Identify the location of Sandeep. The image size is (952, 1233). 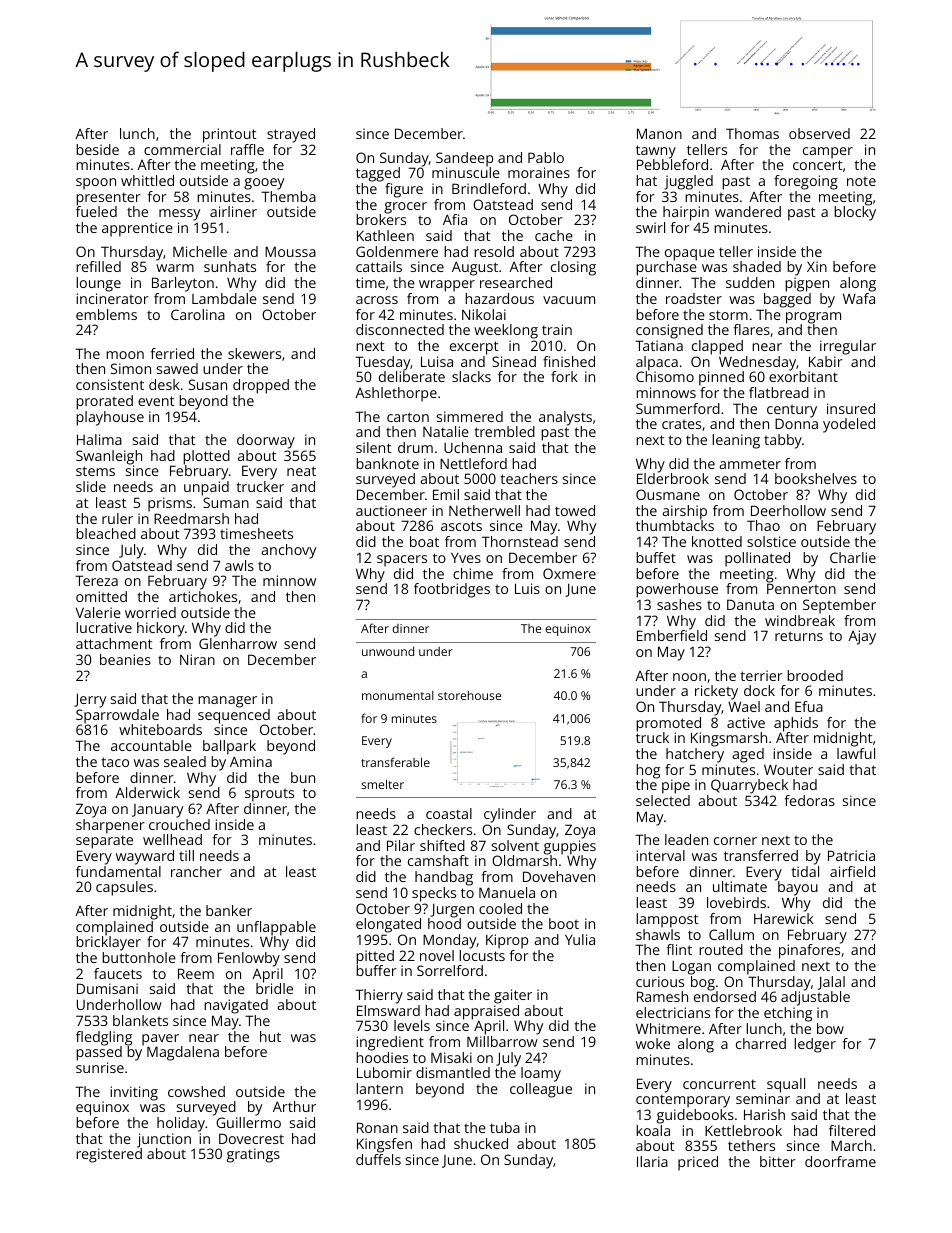
(464, 159).
